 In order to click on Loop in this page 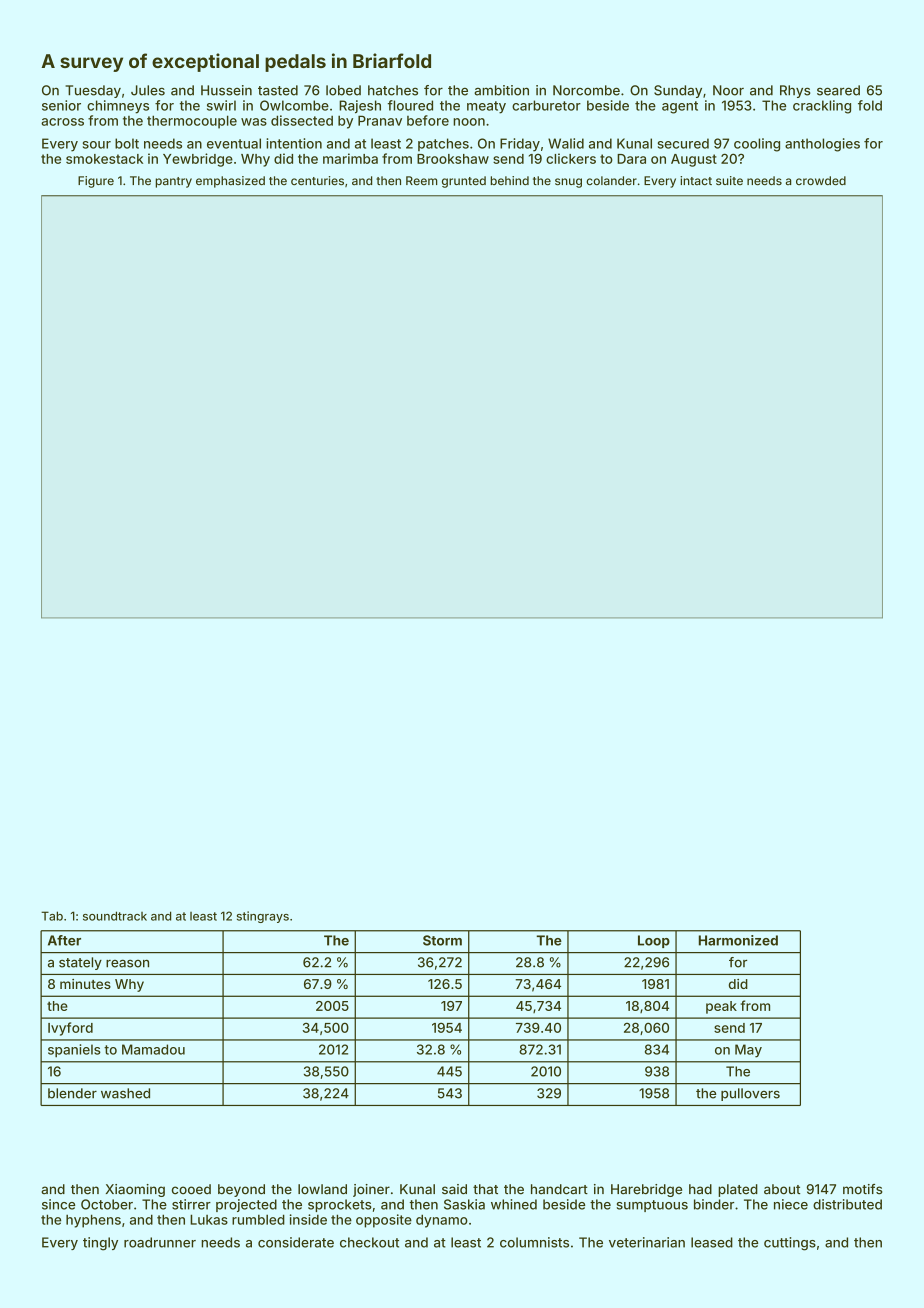, I will do `click(654, 941)`.
